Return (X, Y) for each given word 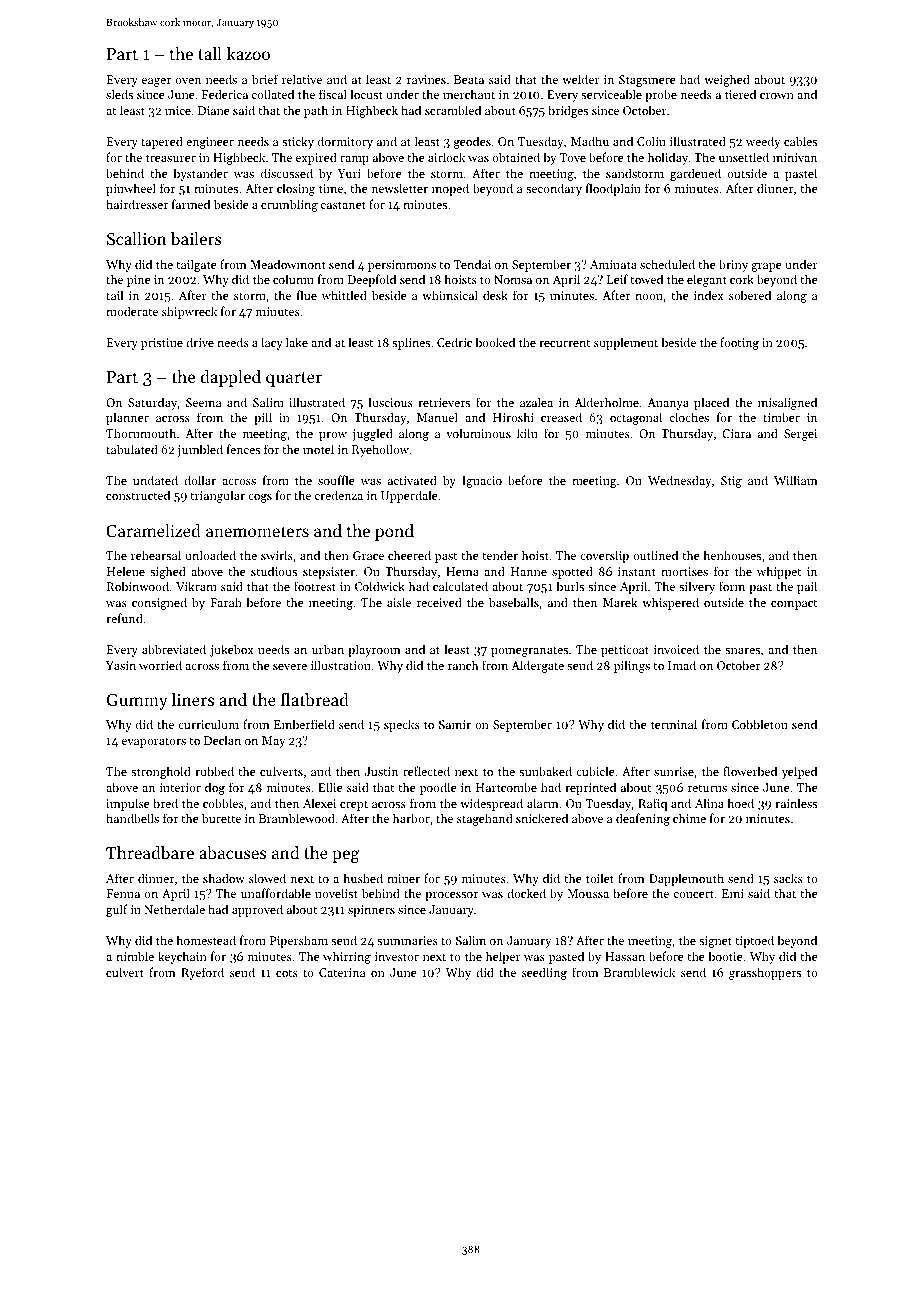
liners (192, 699)
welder (581, 79)
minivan (795, 157)
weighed (727, 80)
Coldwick (380, 586)
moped (450, 189)
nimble (135, 956)
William (795, 480)
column (293, 279)
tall (210, 53)
